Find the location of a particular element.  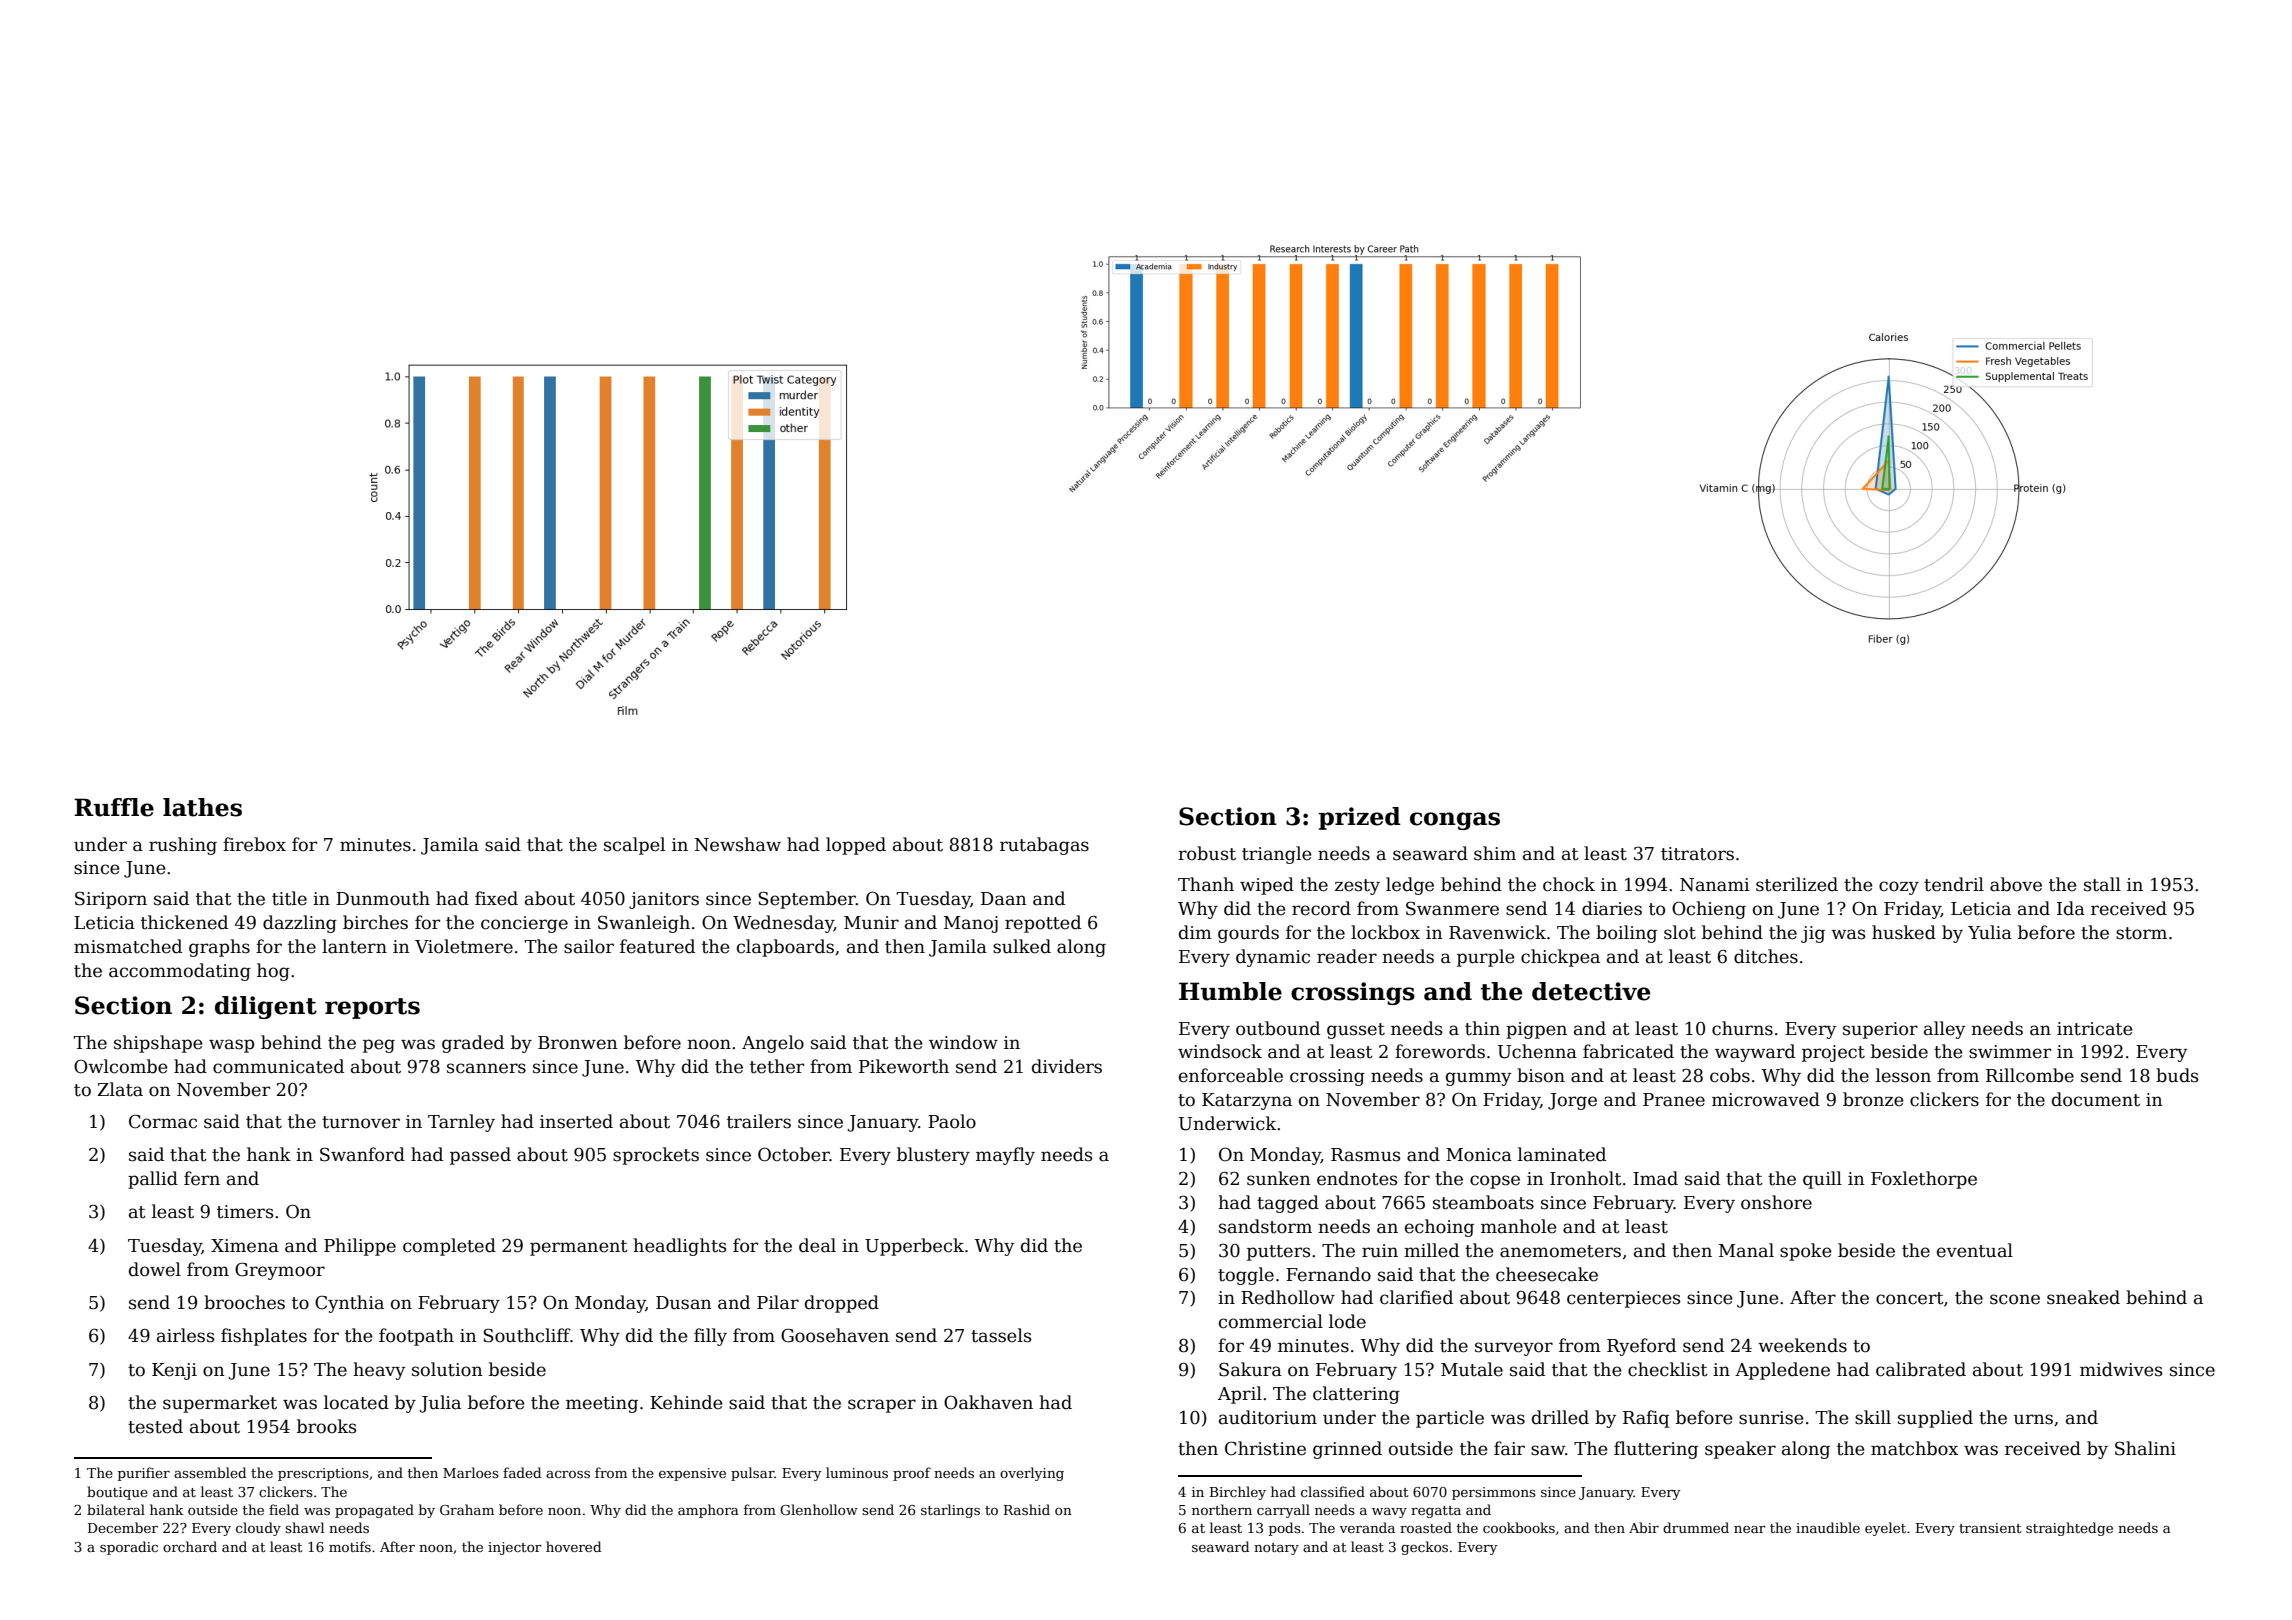

sprockets is located at coordinates (656, 1156).
